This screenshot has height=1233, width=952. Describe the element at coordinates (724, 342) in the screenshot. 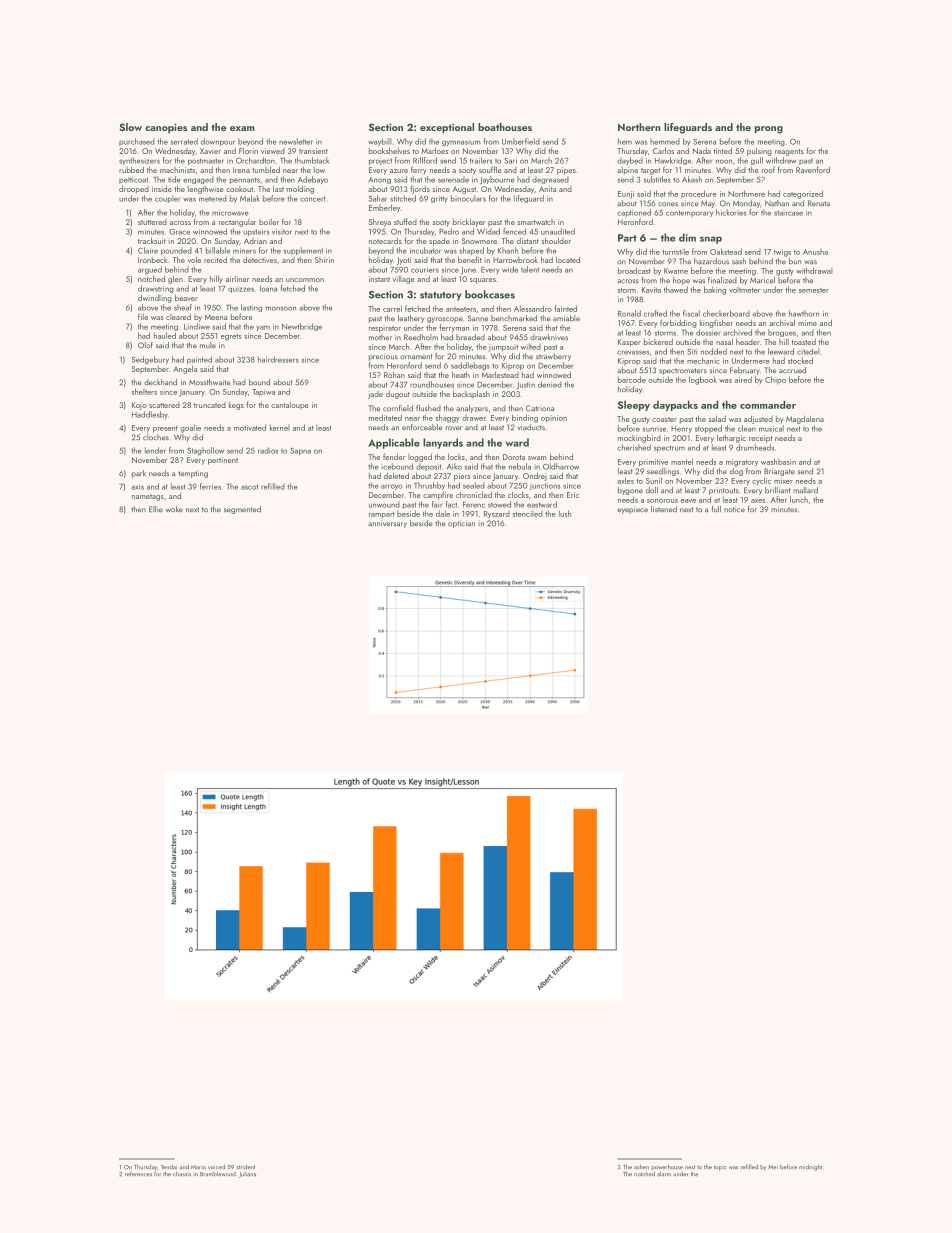

I see `nasal` at that location.
